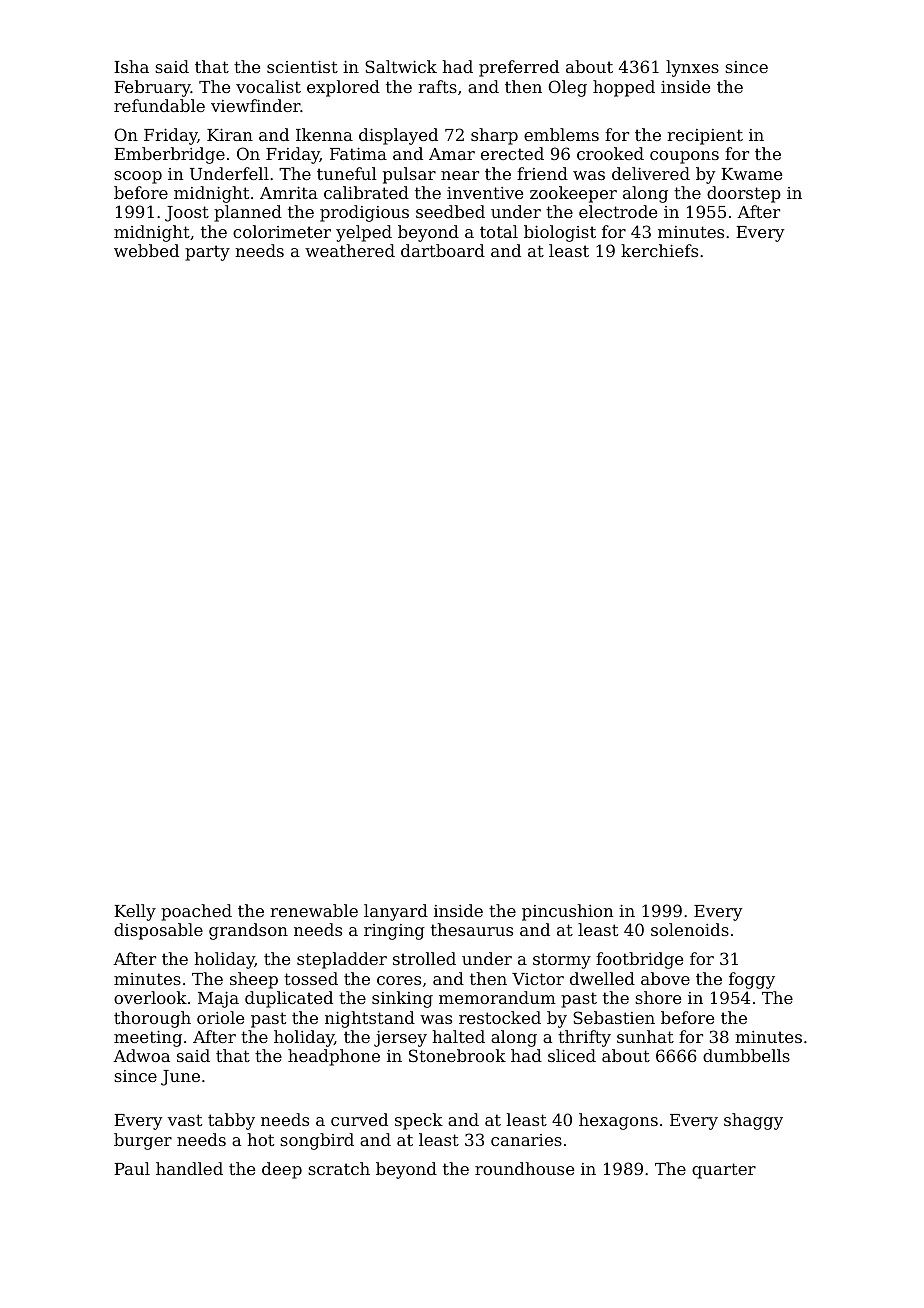  Describe the element at coordinates (207, 253) in the image. I see `party` at that location.
